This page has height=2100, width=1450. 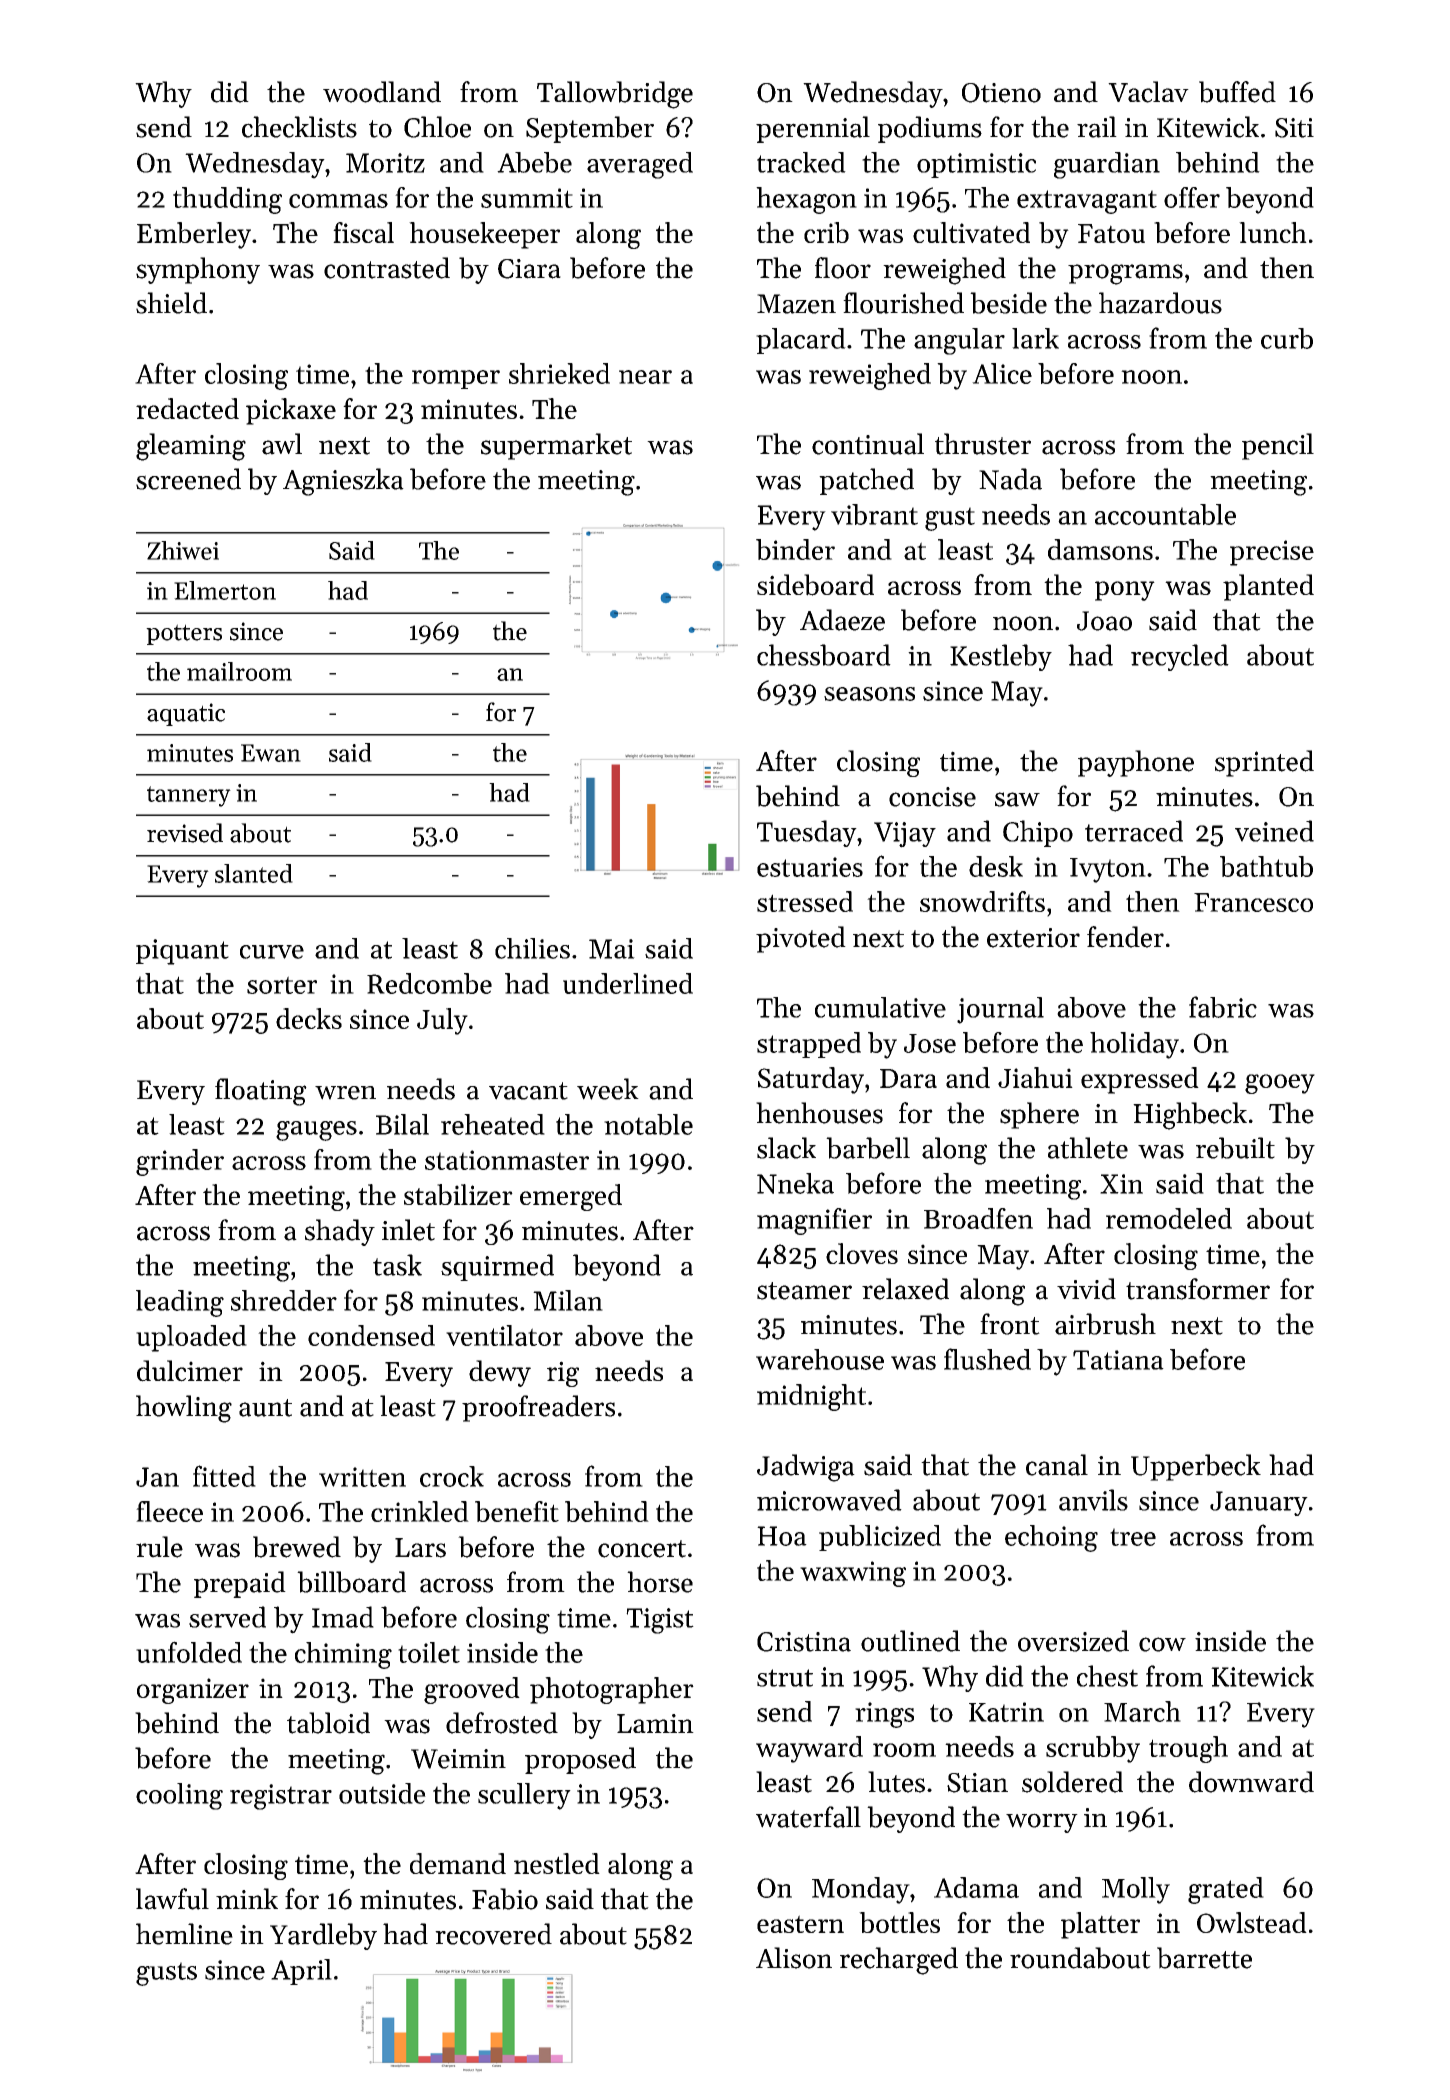 I want to click on Vaclav, so click(x=1148, y=92).
